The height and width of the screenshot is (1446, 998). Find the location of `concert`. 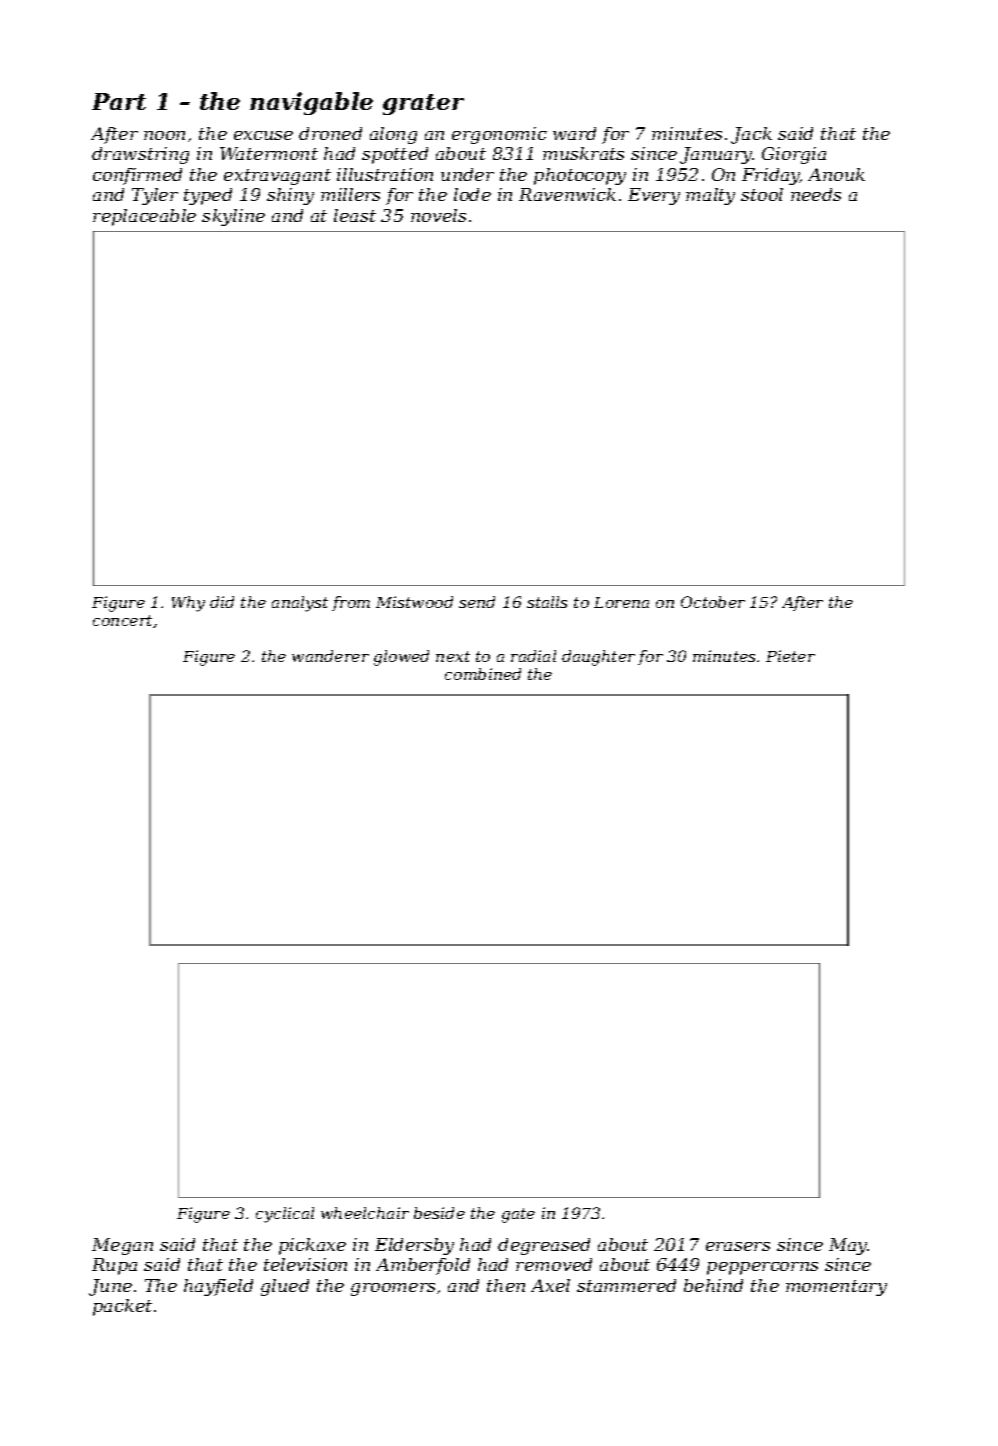

concert is located at coordinates (122, 620).
